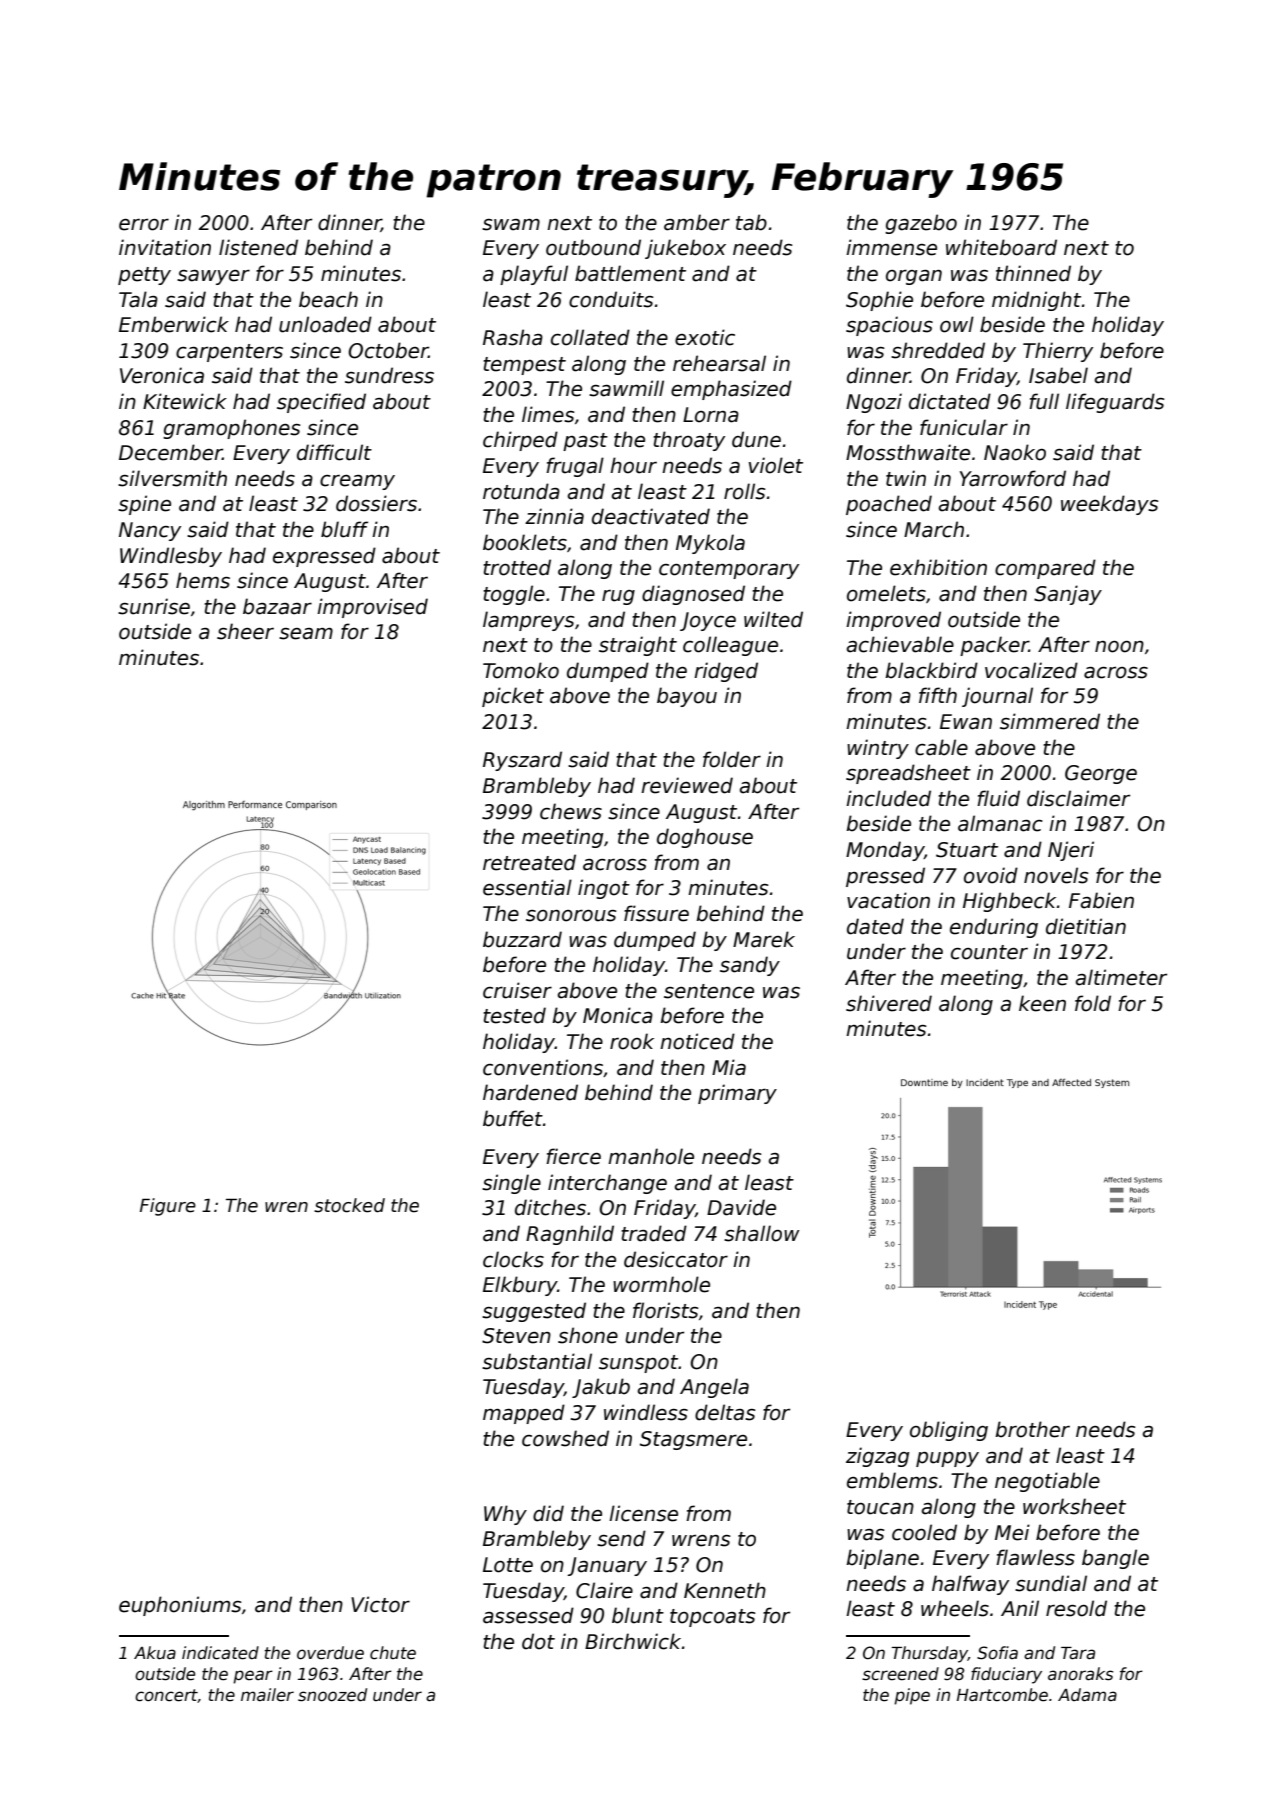 The width and height of the page is (1287, 1820). What do you see at coordinates (621, 1538) in the page?
I see `send` at bounding box center [621, 1538].
